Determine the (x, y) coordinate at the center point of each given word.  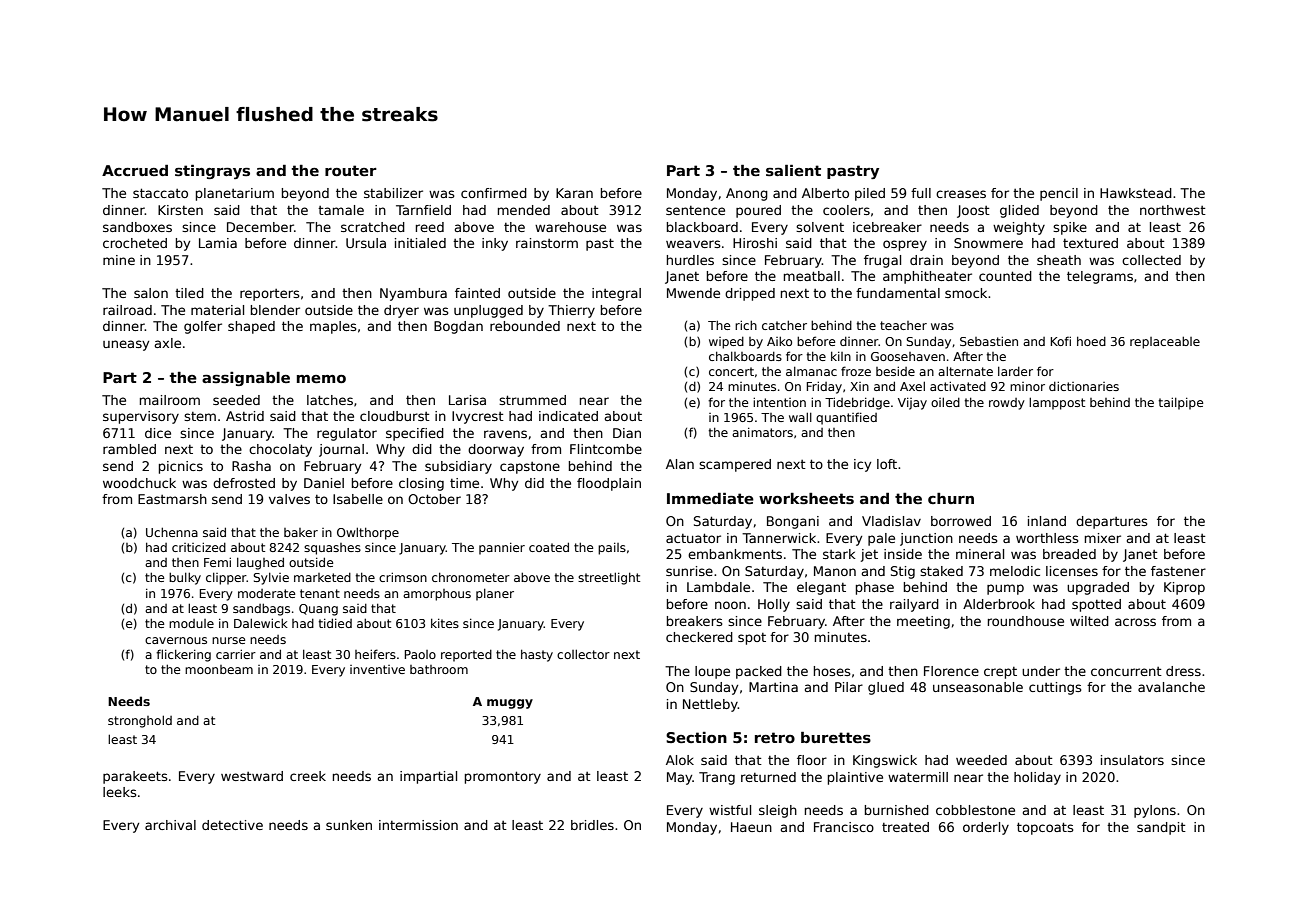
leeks (120, 792)
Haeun (751, 827)
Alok (680, 760)
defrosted (244, 483)
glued (886, 688)
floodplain (609, 484)
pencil (1059, 194)
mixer (1103, 538)
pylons (1155, 811)
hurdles (690, 260)
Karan (574, 193)
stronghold (140, 721)
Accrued (135, 170)
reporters (270, 295)
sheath (1059, 260)
